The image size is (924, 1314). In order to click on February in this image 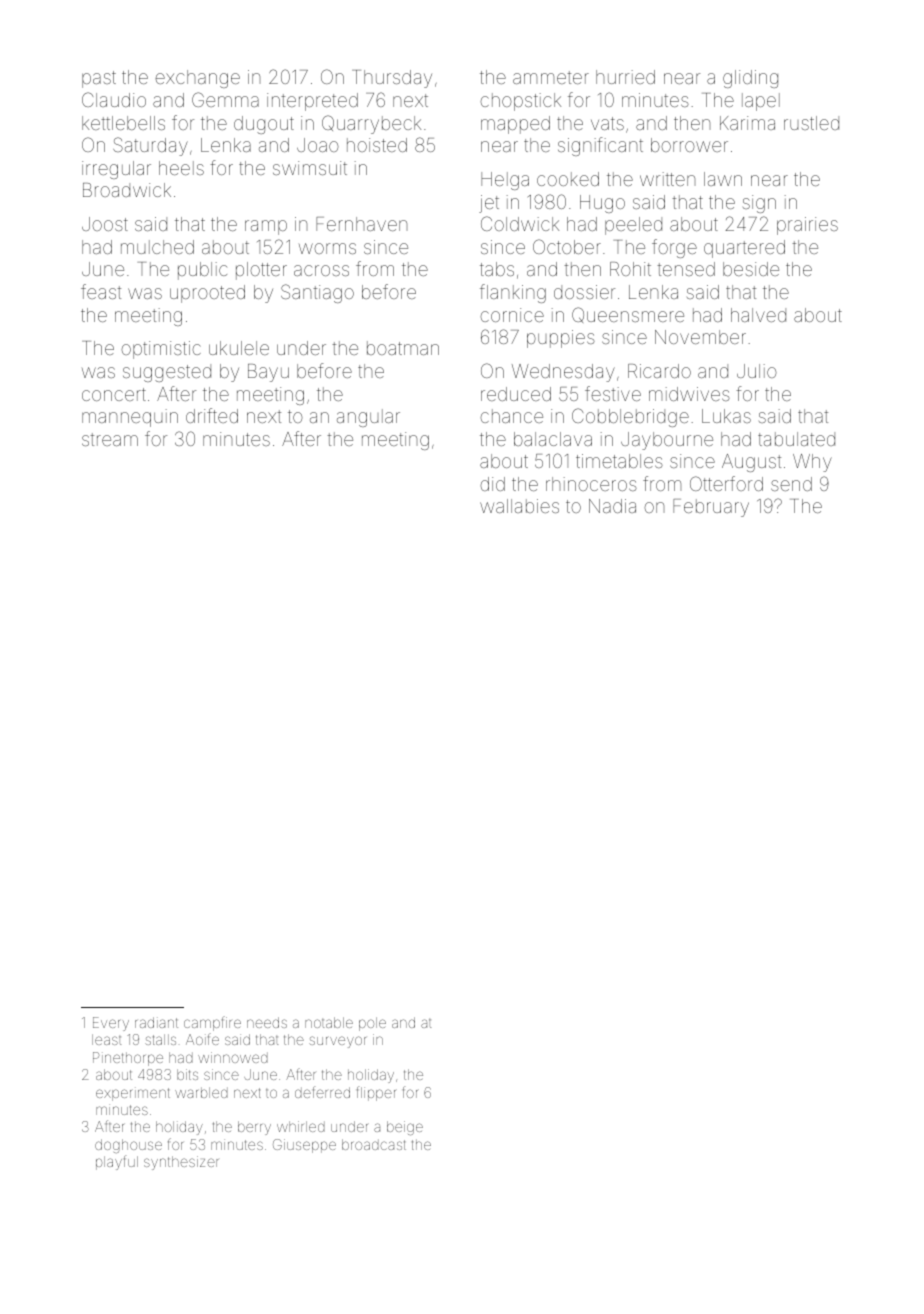, I will do `click(711, 508)`.
